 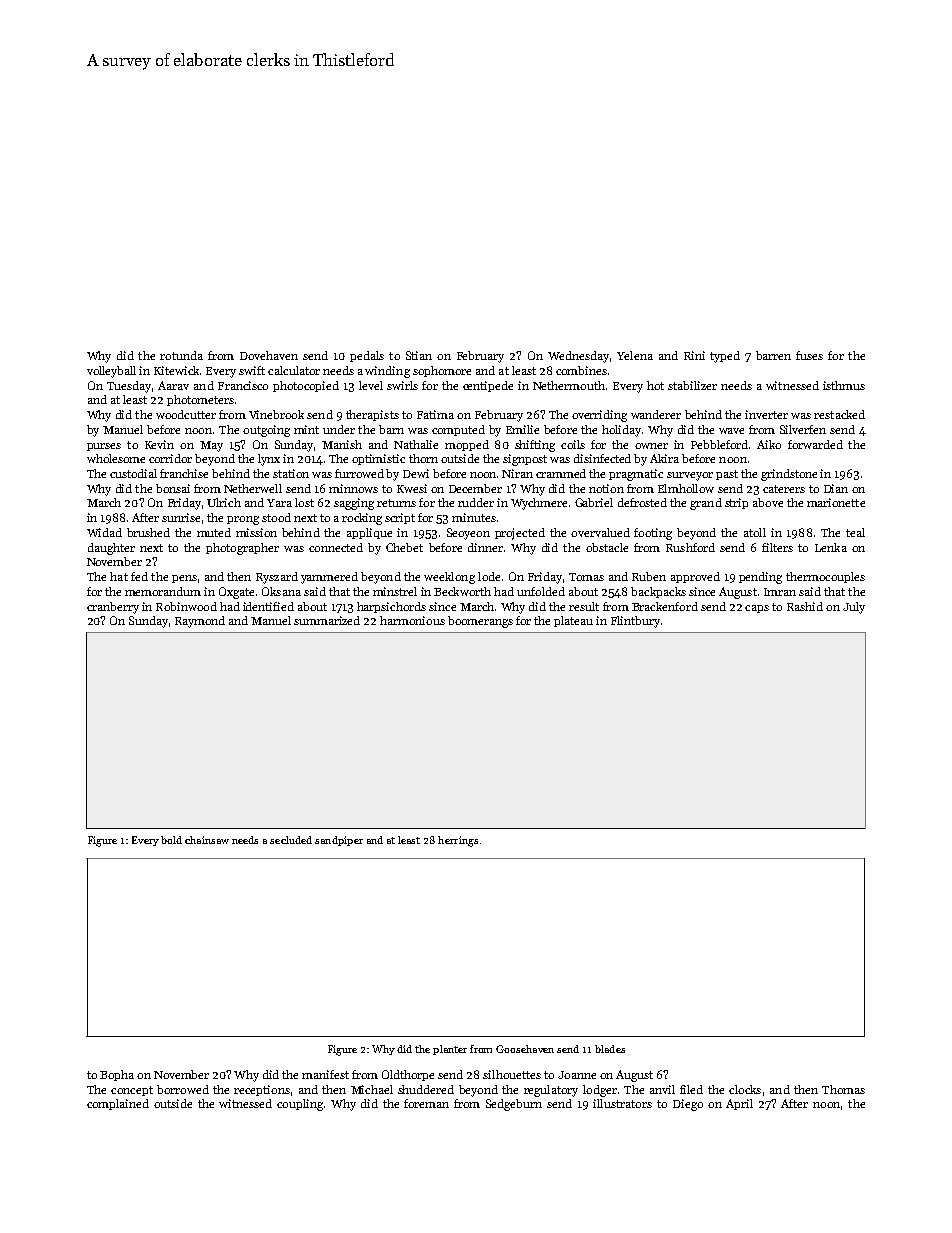 I want to click on franchise, so click(x=184, y=473).
